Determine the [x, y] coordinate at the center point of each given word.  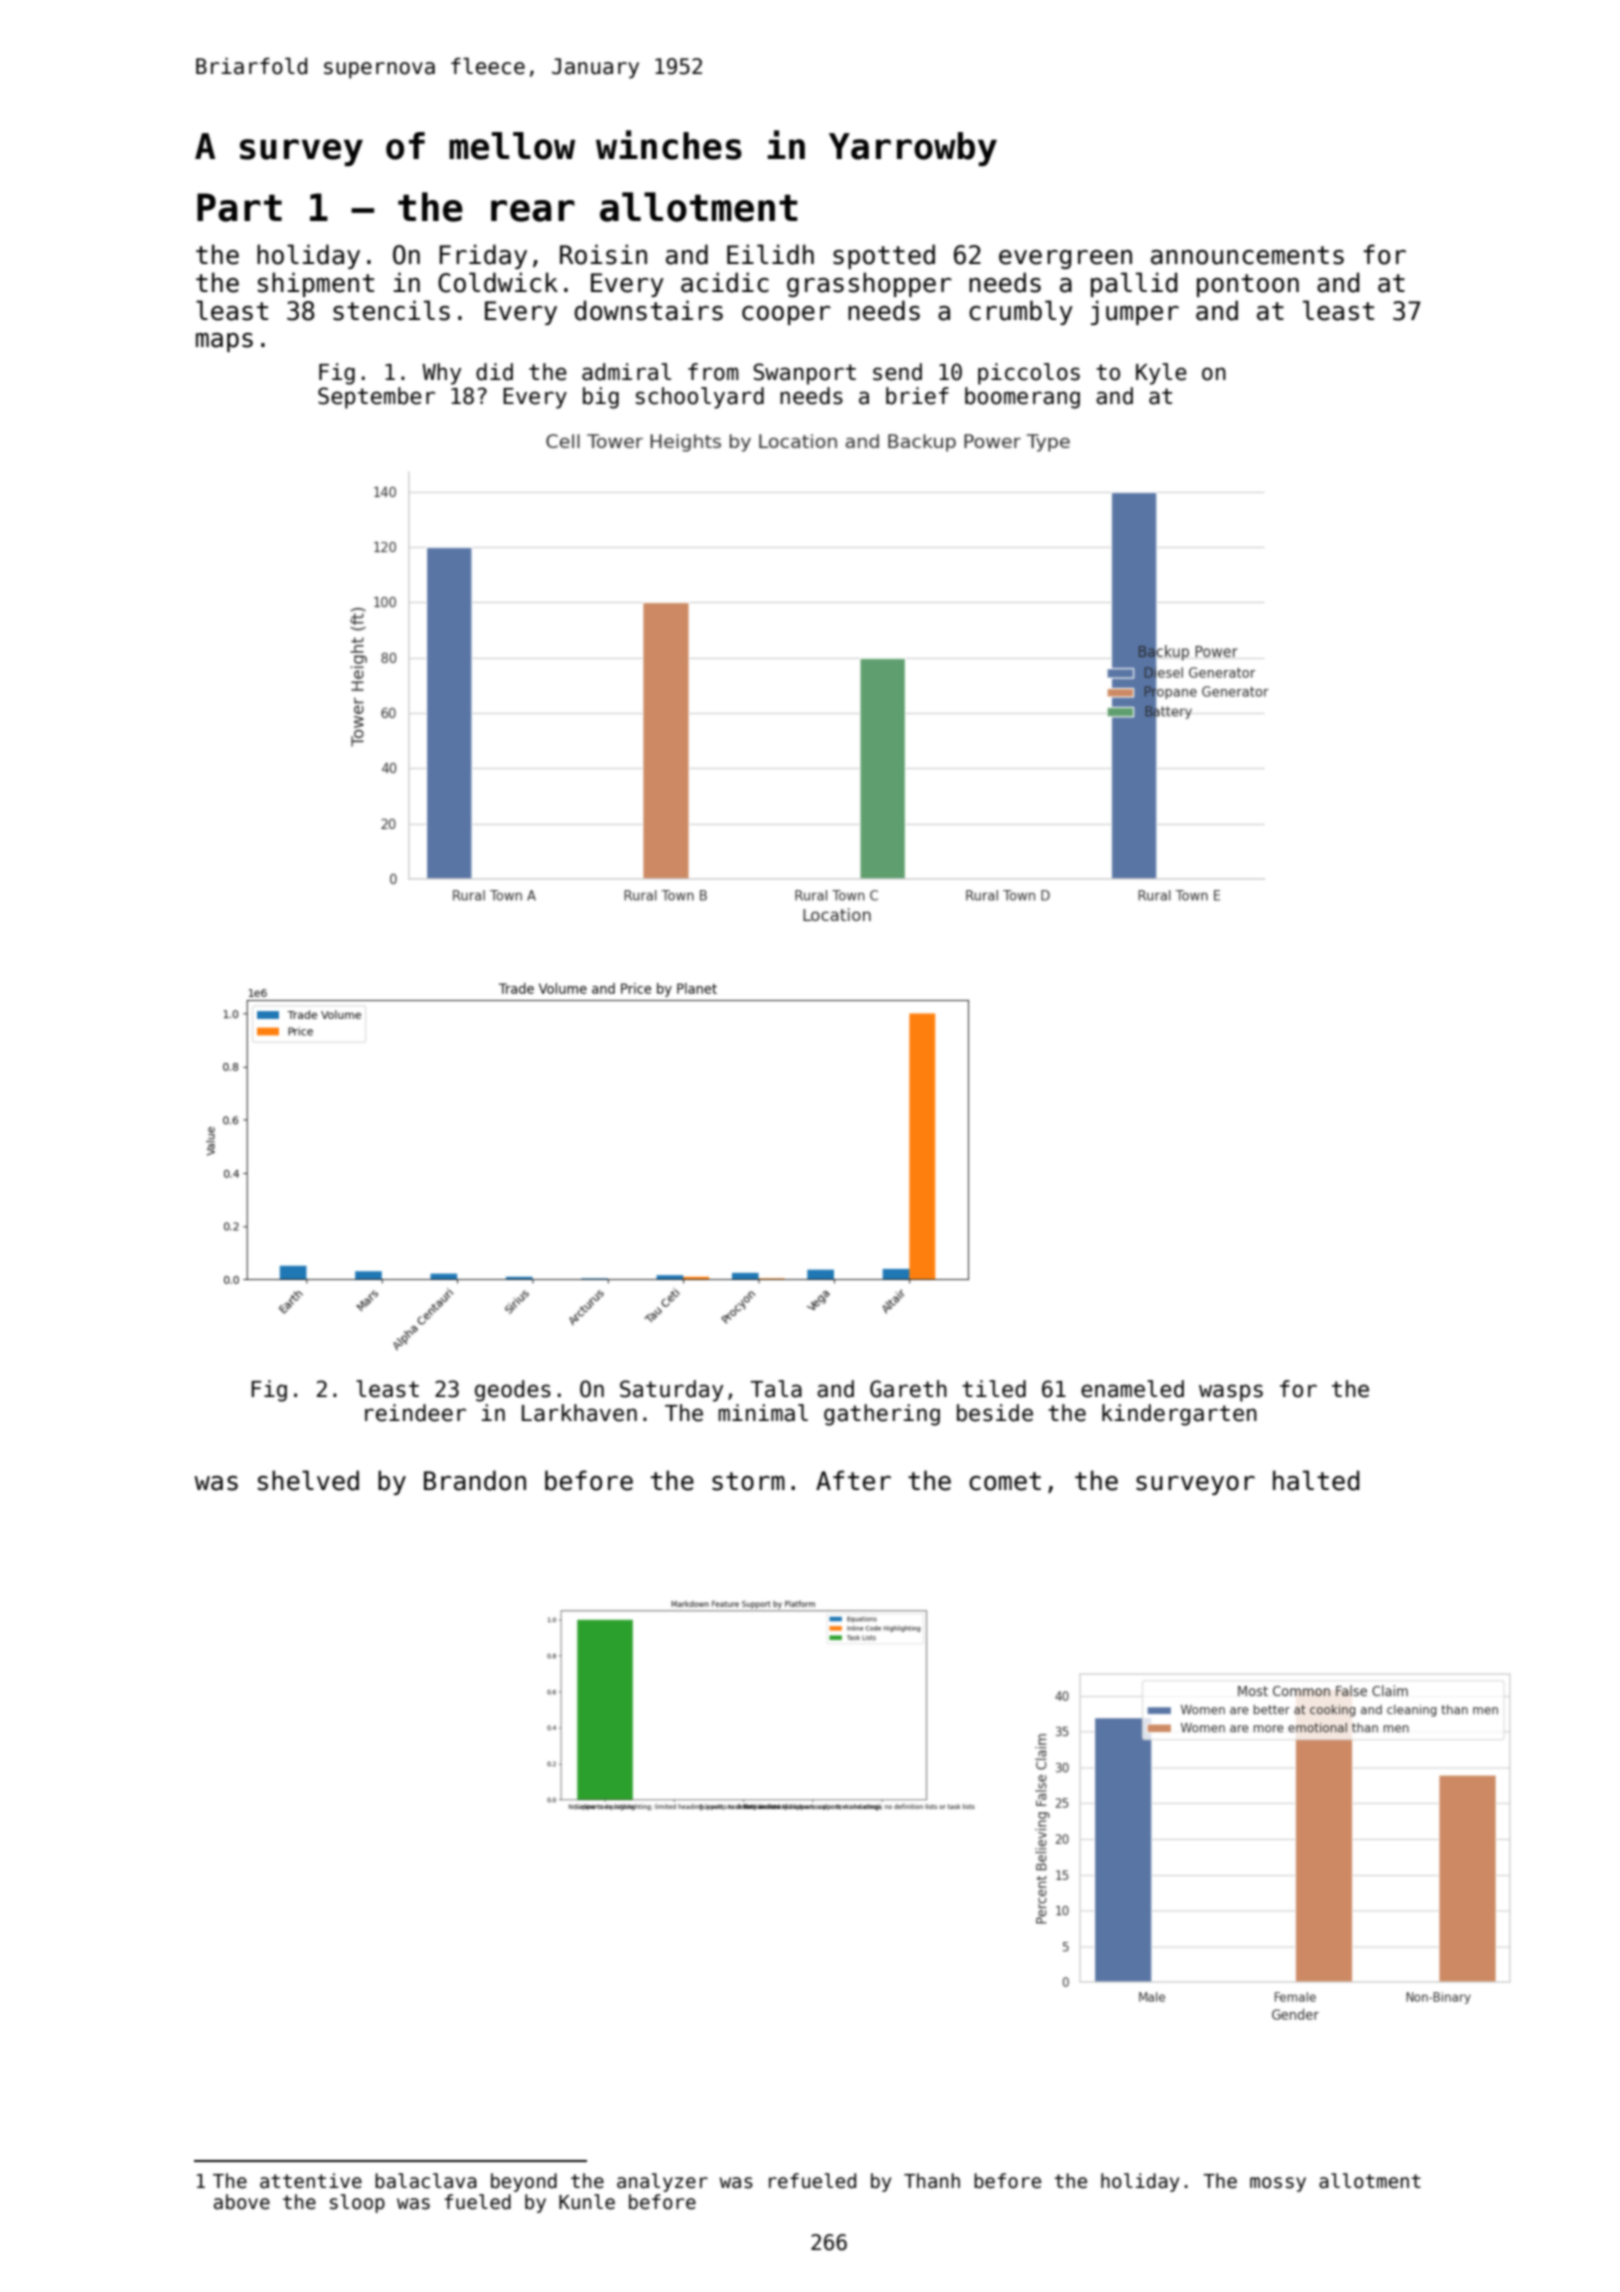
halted [1316, 1480]
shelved [308, 1480]
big [601, 398]
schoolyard [700, 398]
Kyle [1161, 374]
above [242, 2202]
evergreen [1065, 259]
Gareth [908, 1389]
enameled [1132, 1389]
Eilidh [770, 254]
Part [239, 207]
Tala [776, 1389]
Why [441, 374]
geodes [513, 1391]
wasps [1231, 1393]
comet [1005, 1481]
